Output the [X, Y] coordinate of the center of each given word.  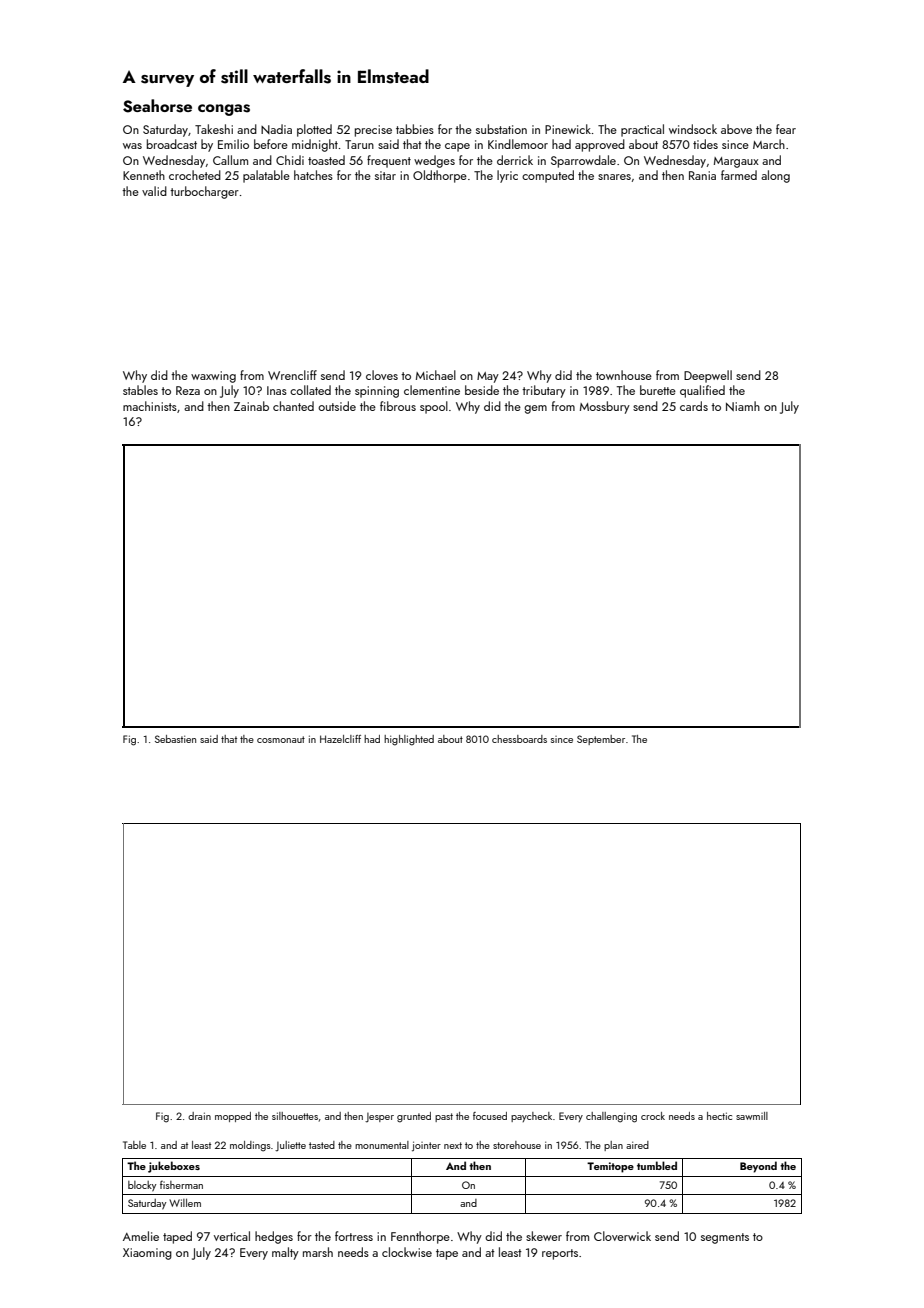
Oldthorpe [440, 176]
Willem [185, 1202]
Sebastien [175, 739]
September [601, 740]
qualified [702, 391]
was [132, 146]
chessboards [519, 739]
